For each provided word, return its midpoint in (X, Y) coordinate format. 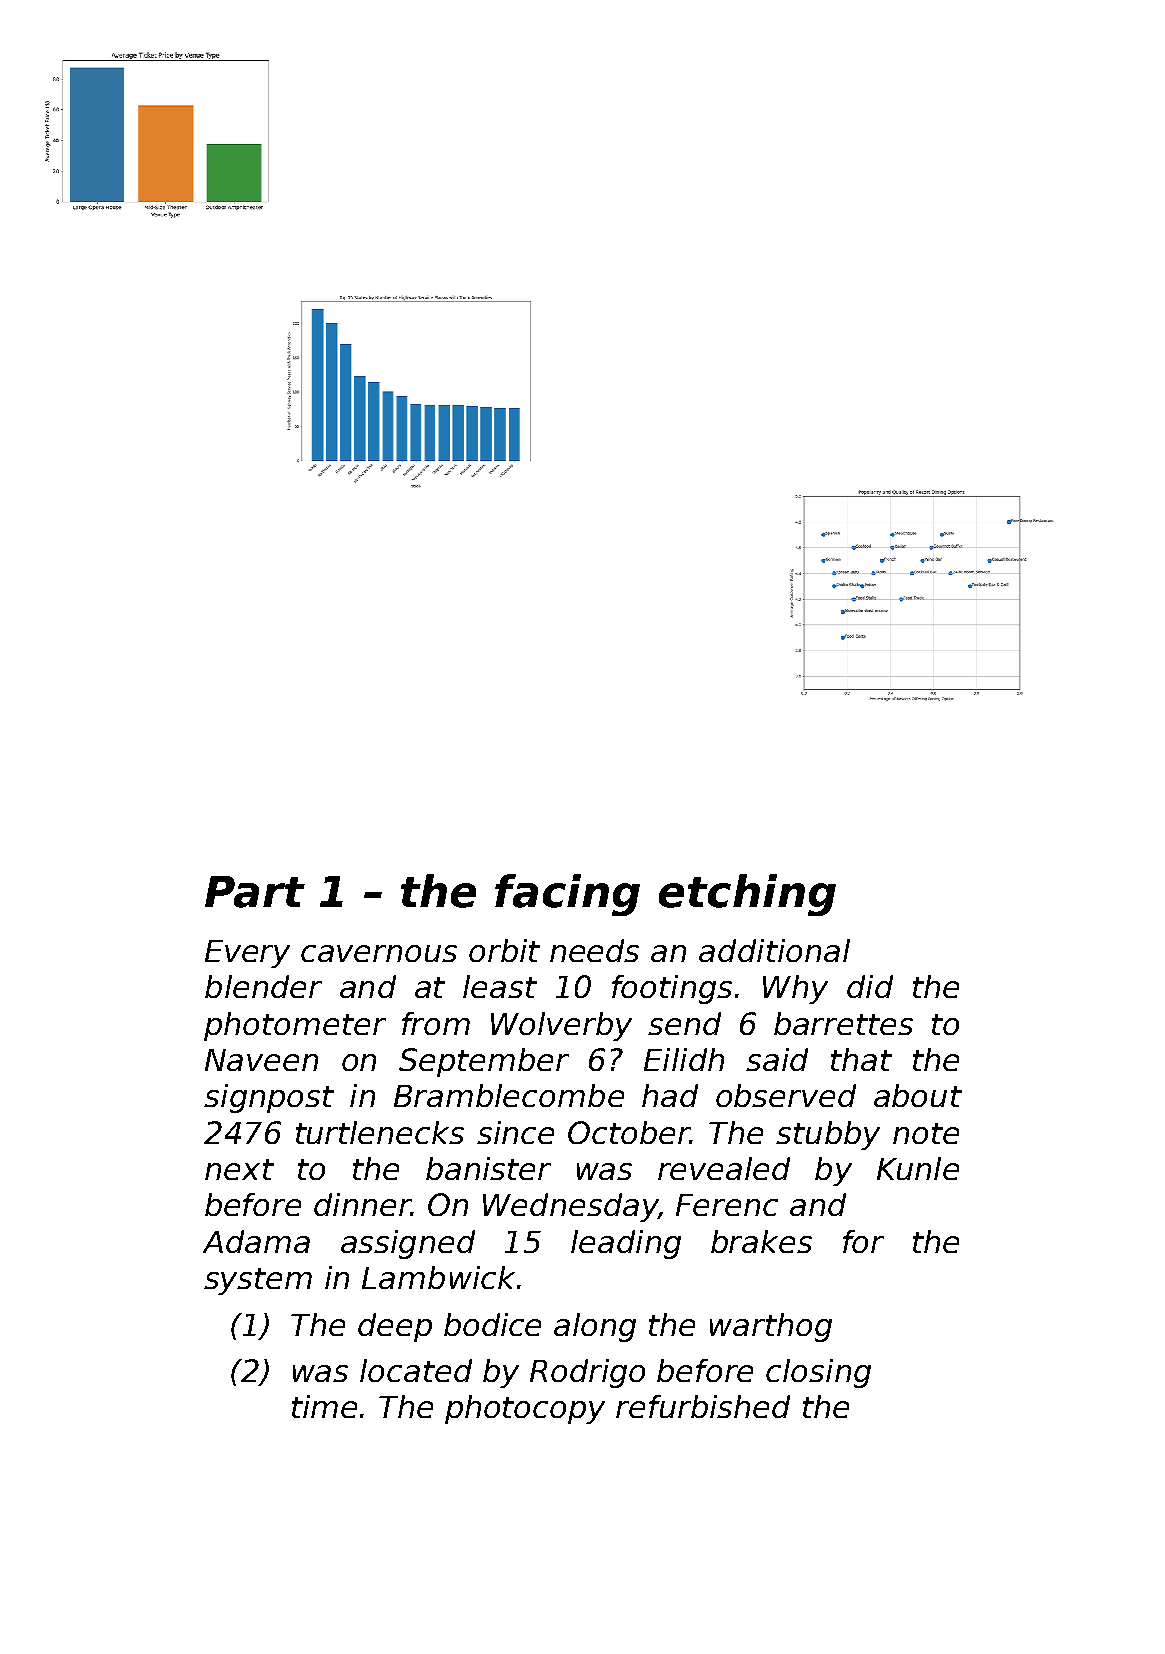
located (416, 1370)
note (926, 1133)
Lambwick (438, 1277)
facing (567, 895)
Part (255, 892)
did (870, 986)
